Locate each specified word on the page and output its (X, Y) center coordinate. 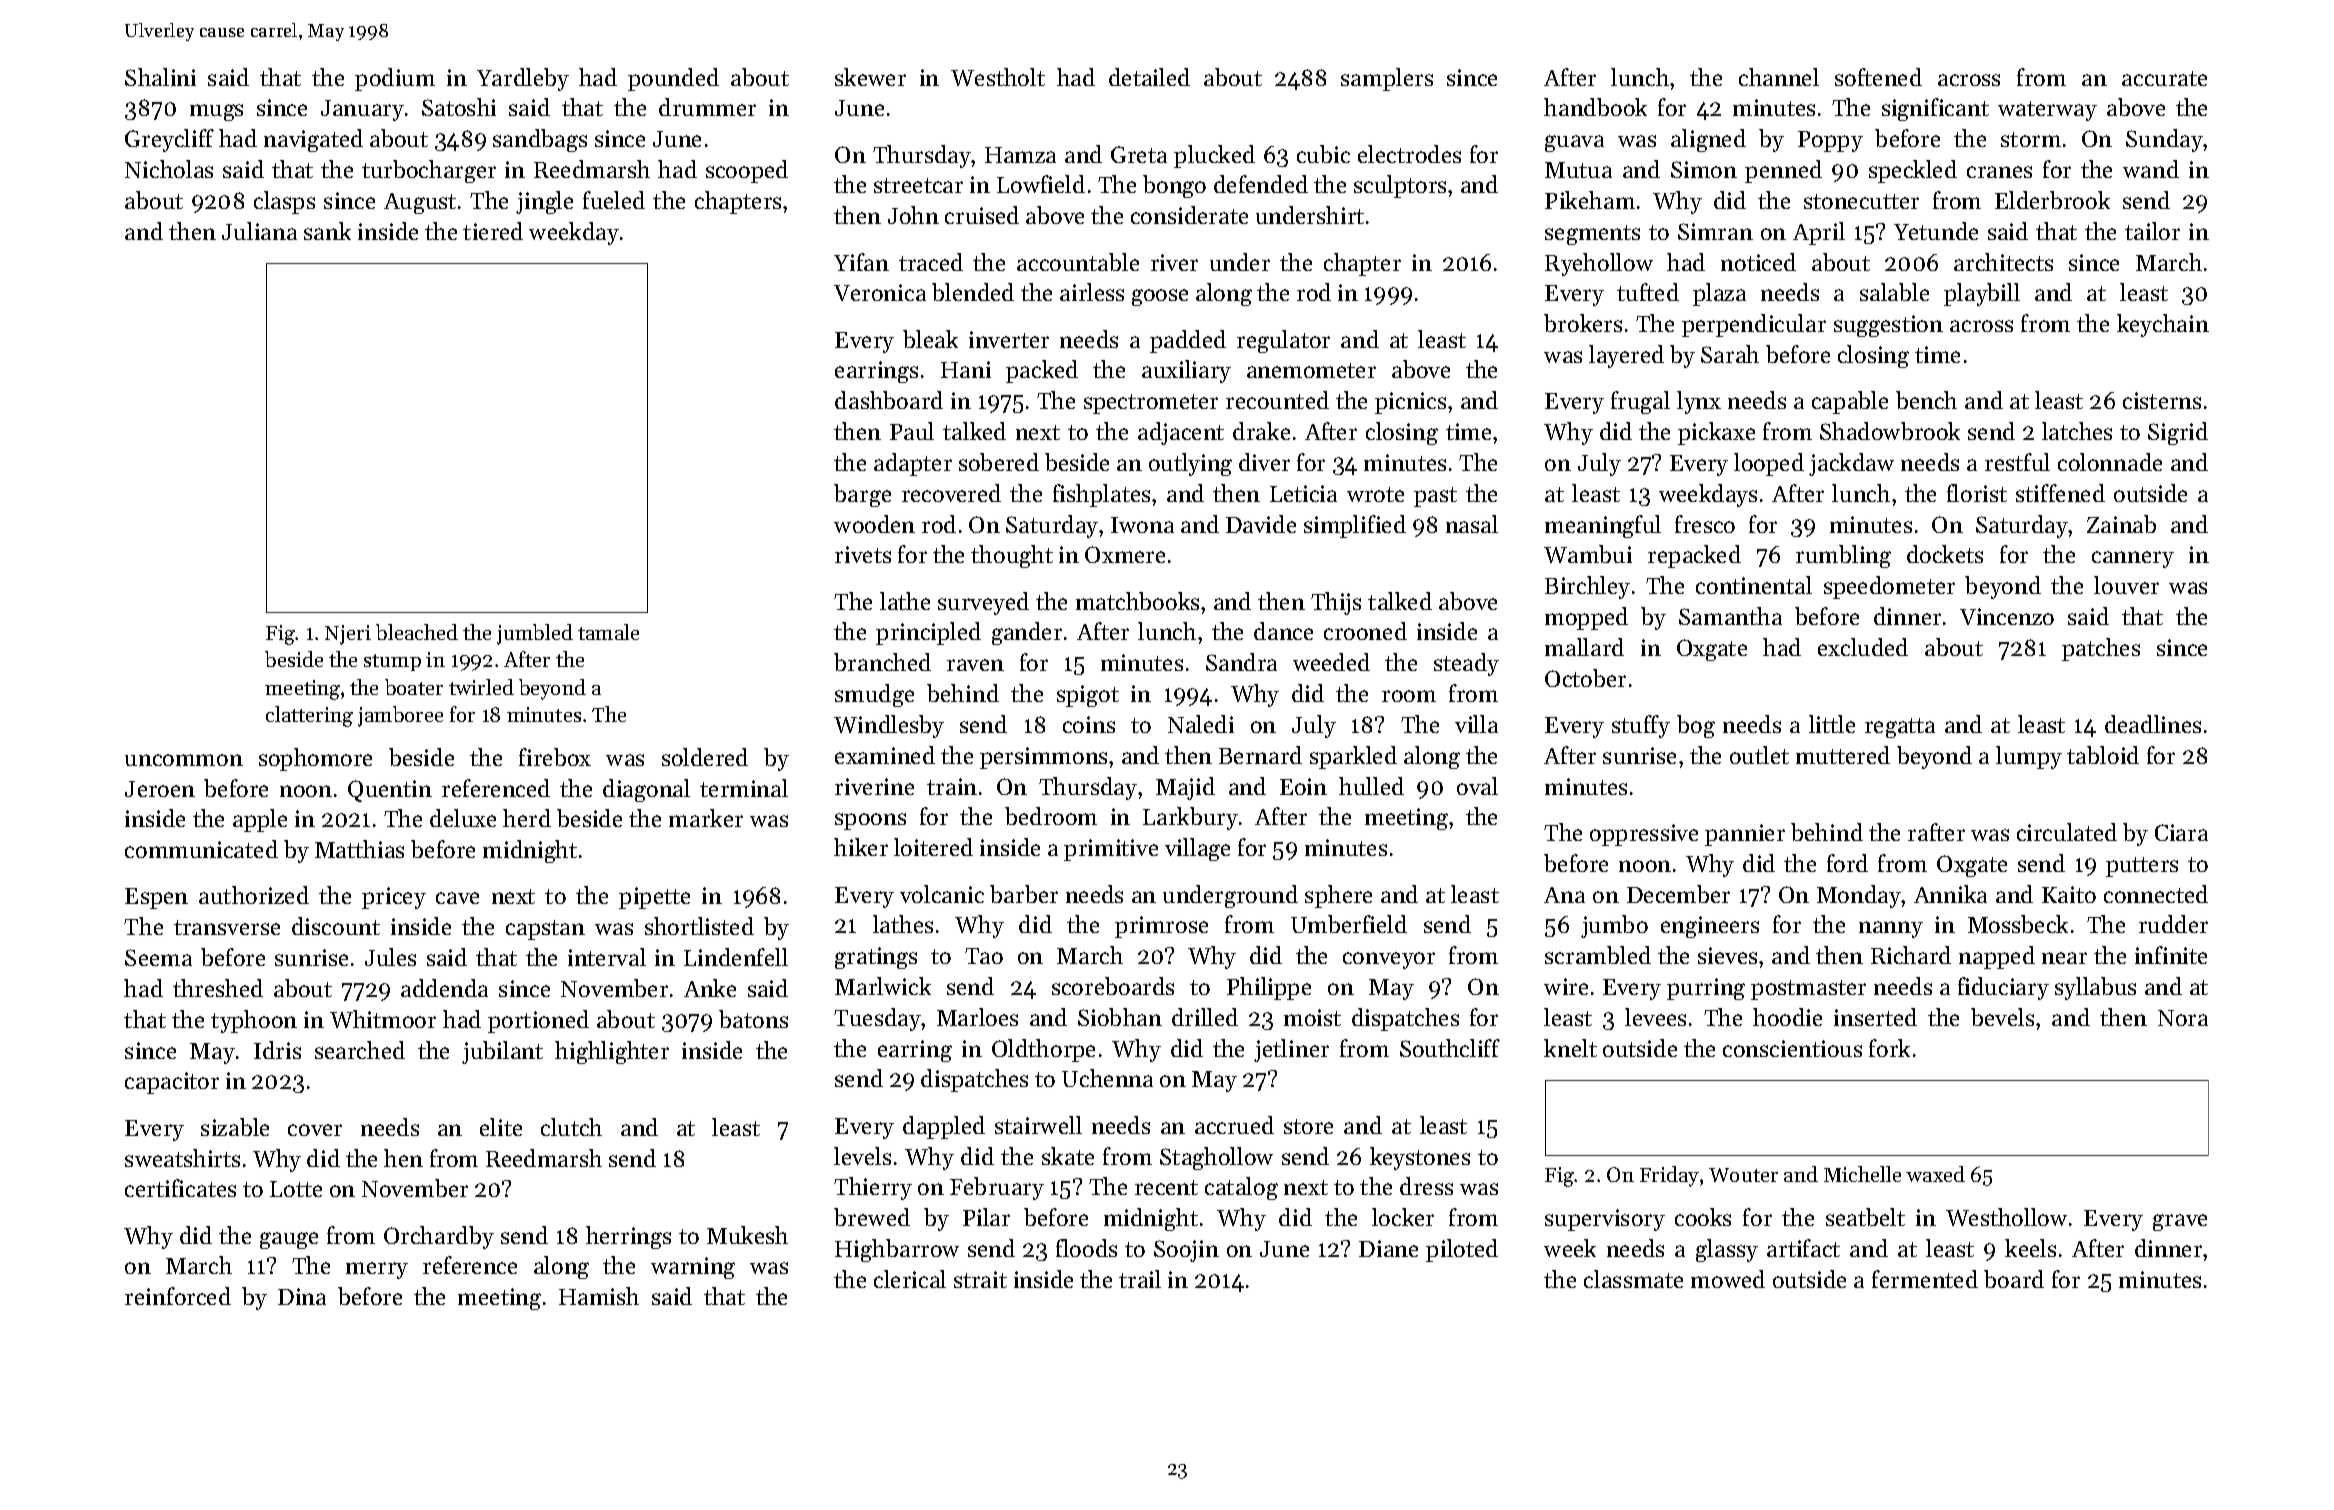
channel (1779, 77)
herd (527, 818)
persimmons (1043, 758)
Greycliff (169, 140)
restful (2017, 462)
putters (2142, 867)
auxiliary (1186, 371)
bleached (417, 632)
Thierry (873, 1188)
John (913, 215)
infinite (2171, 955)
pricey (394, 898)
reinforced (178, 1296)
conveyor (1389, 960)
